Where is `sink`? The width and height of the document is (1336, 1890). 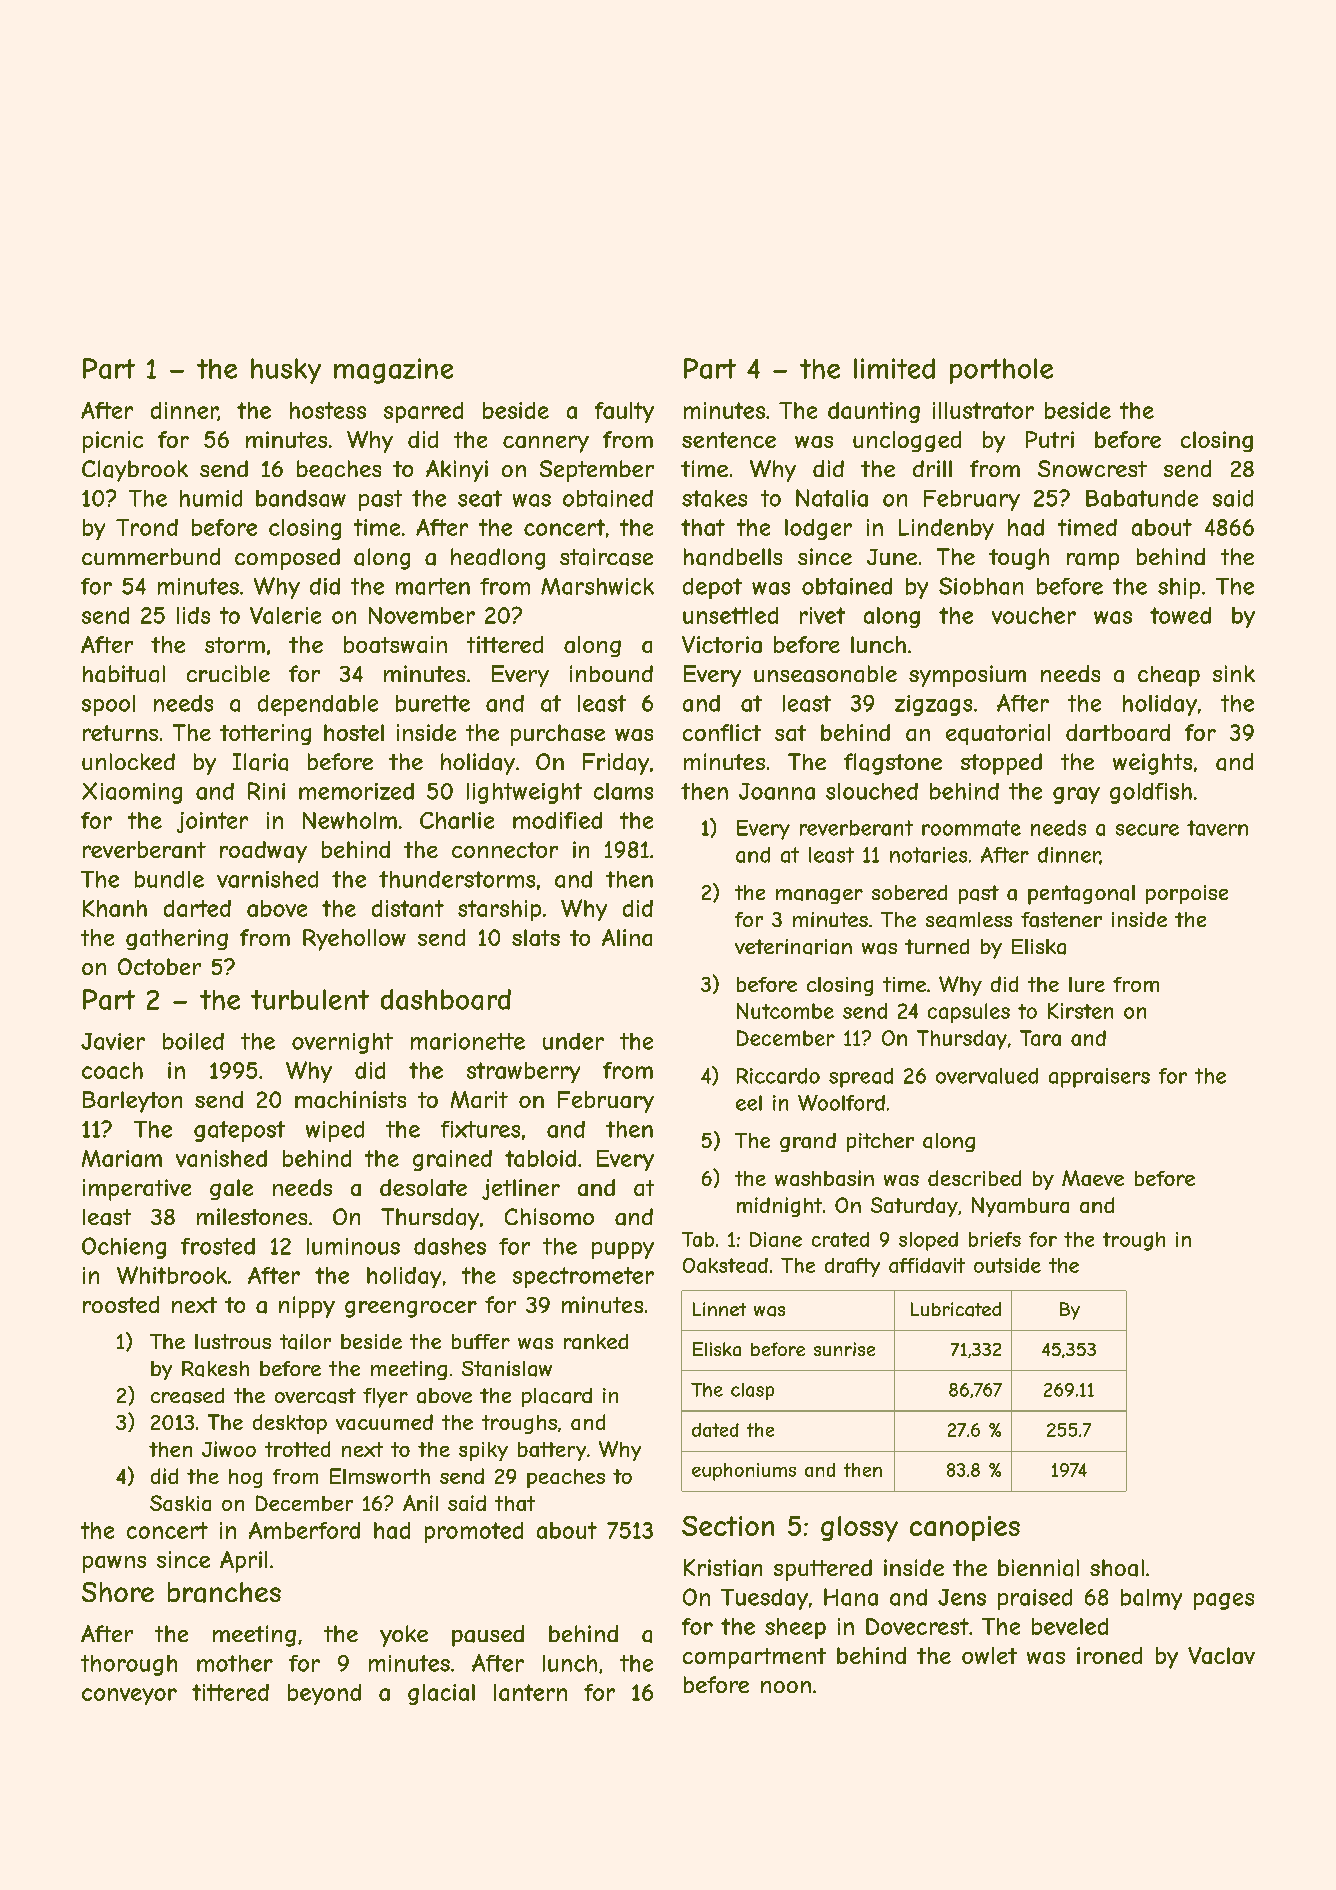 sink is located at coordinates (1234, 673).
